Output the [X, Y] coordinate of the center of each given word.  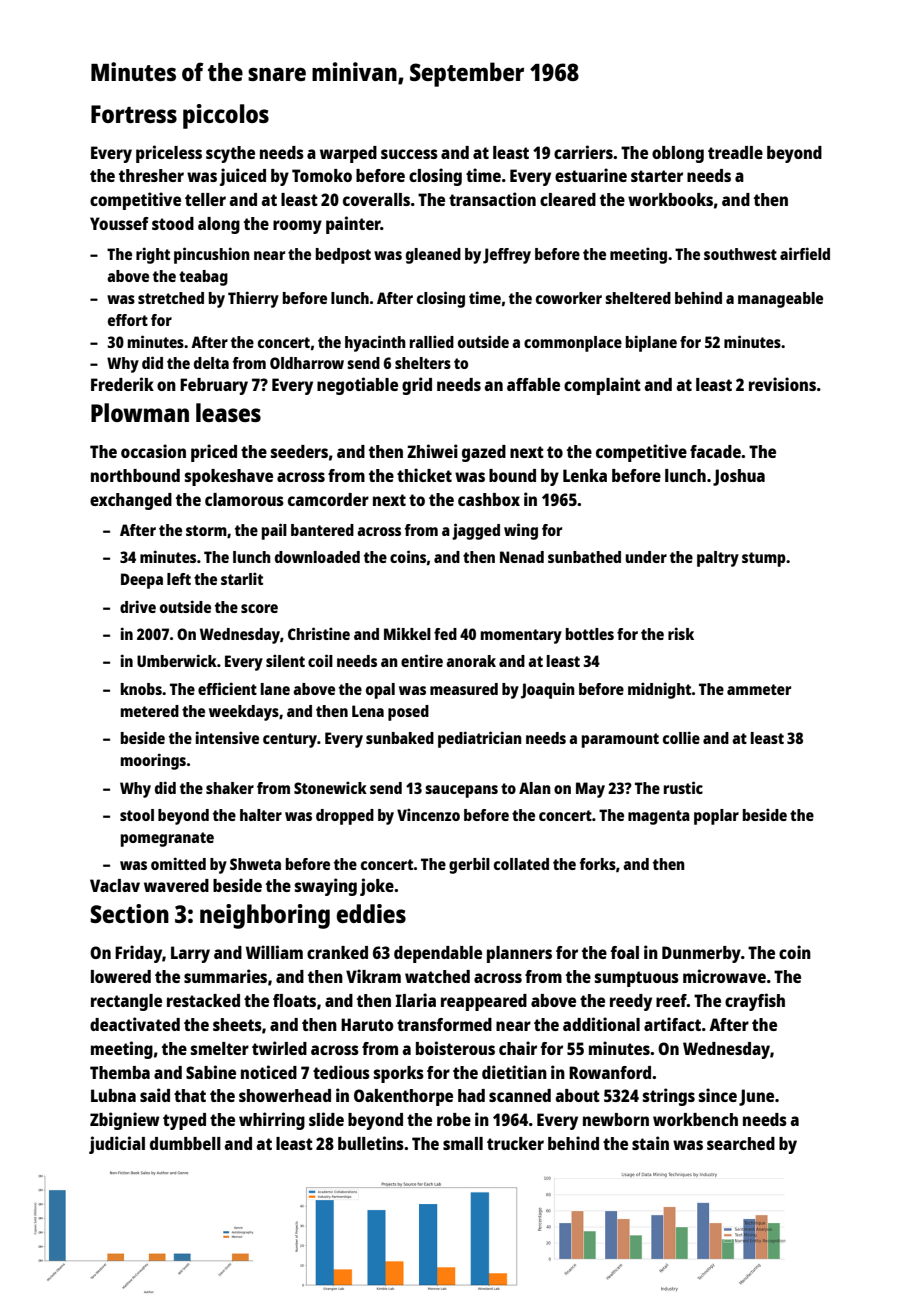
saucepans [461, 791]
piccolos [226, 116]
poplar [716, 817]
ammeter [759, 689]
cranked [337, 952]
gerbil [469, 865]
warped [348, 154]
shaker [230, 788]
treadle [735, 152]
